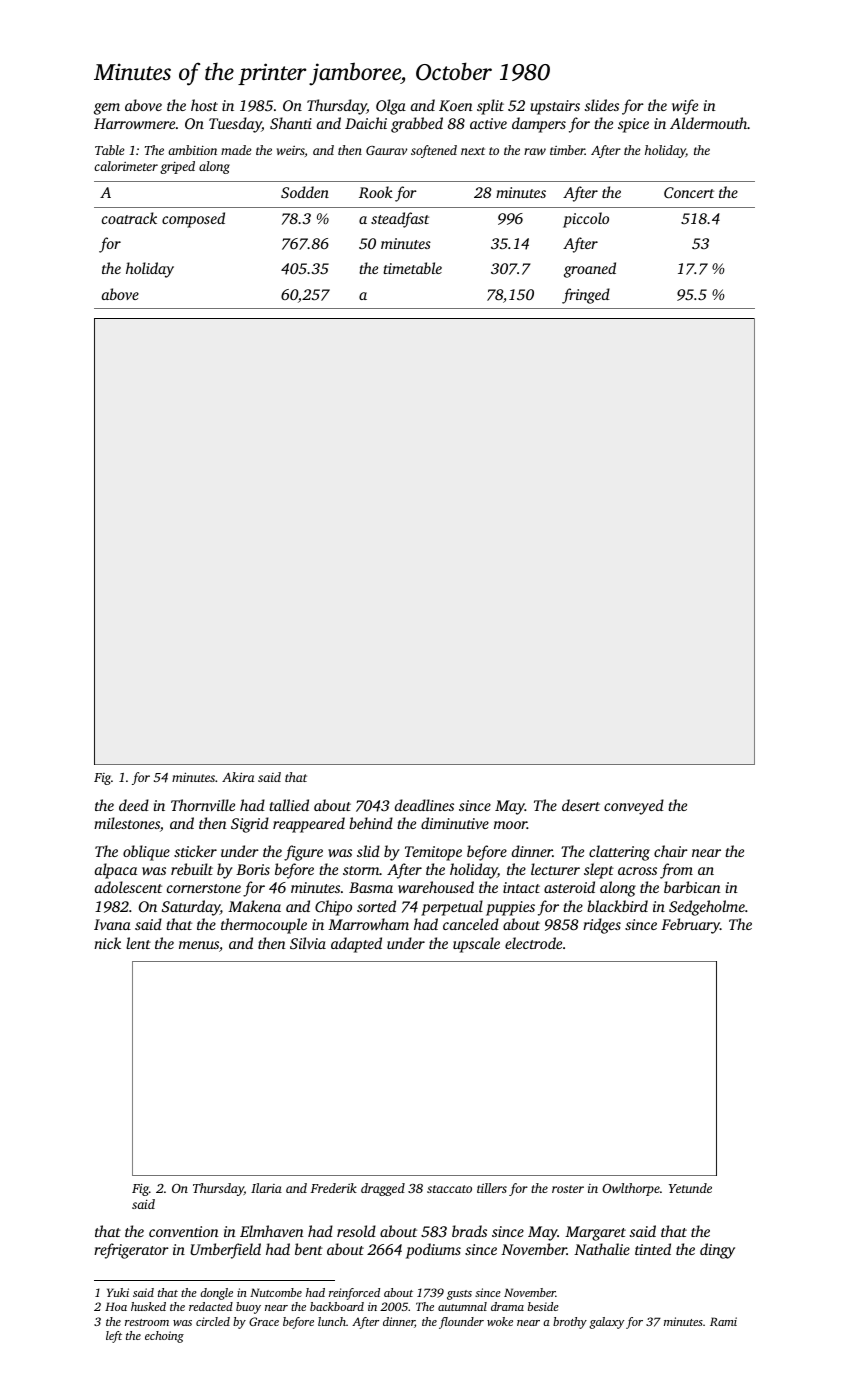 This image has height=1400, width=849. What do you see at coordinates (129, 218) in the image?
I see `coatrack` at bounding box center [129, 218].
